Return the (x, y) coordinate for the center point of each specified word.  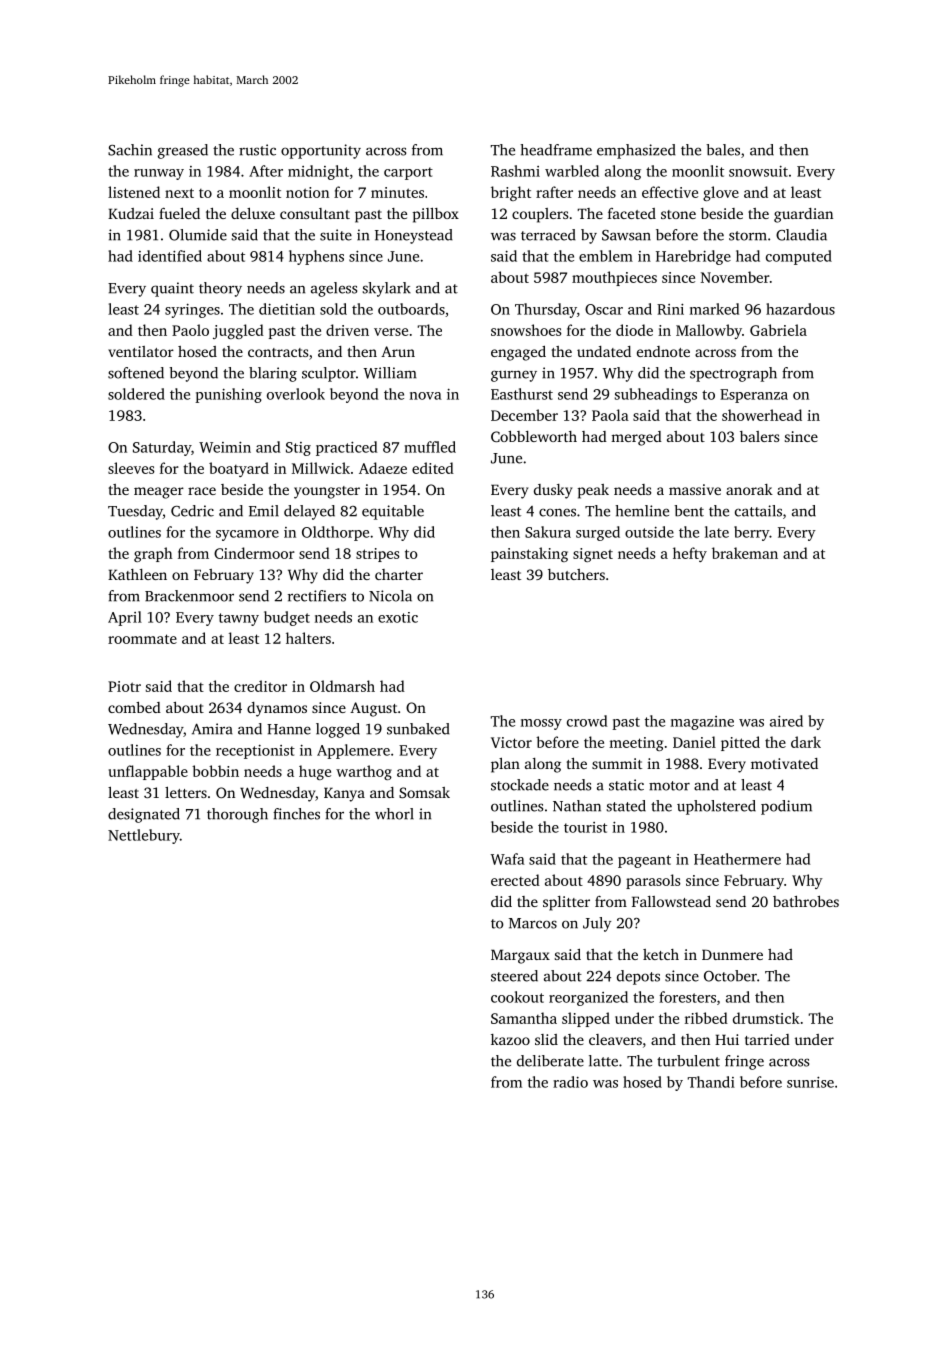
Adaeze (383, 468)
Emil (264, 511)
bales (723, 150)
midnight (318, 172)
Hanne (289, 729)
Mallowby (709, 331)
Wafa (508, 859)
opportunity (321, 151)
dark (806, 742)
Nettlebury (144, 836)
